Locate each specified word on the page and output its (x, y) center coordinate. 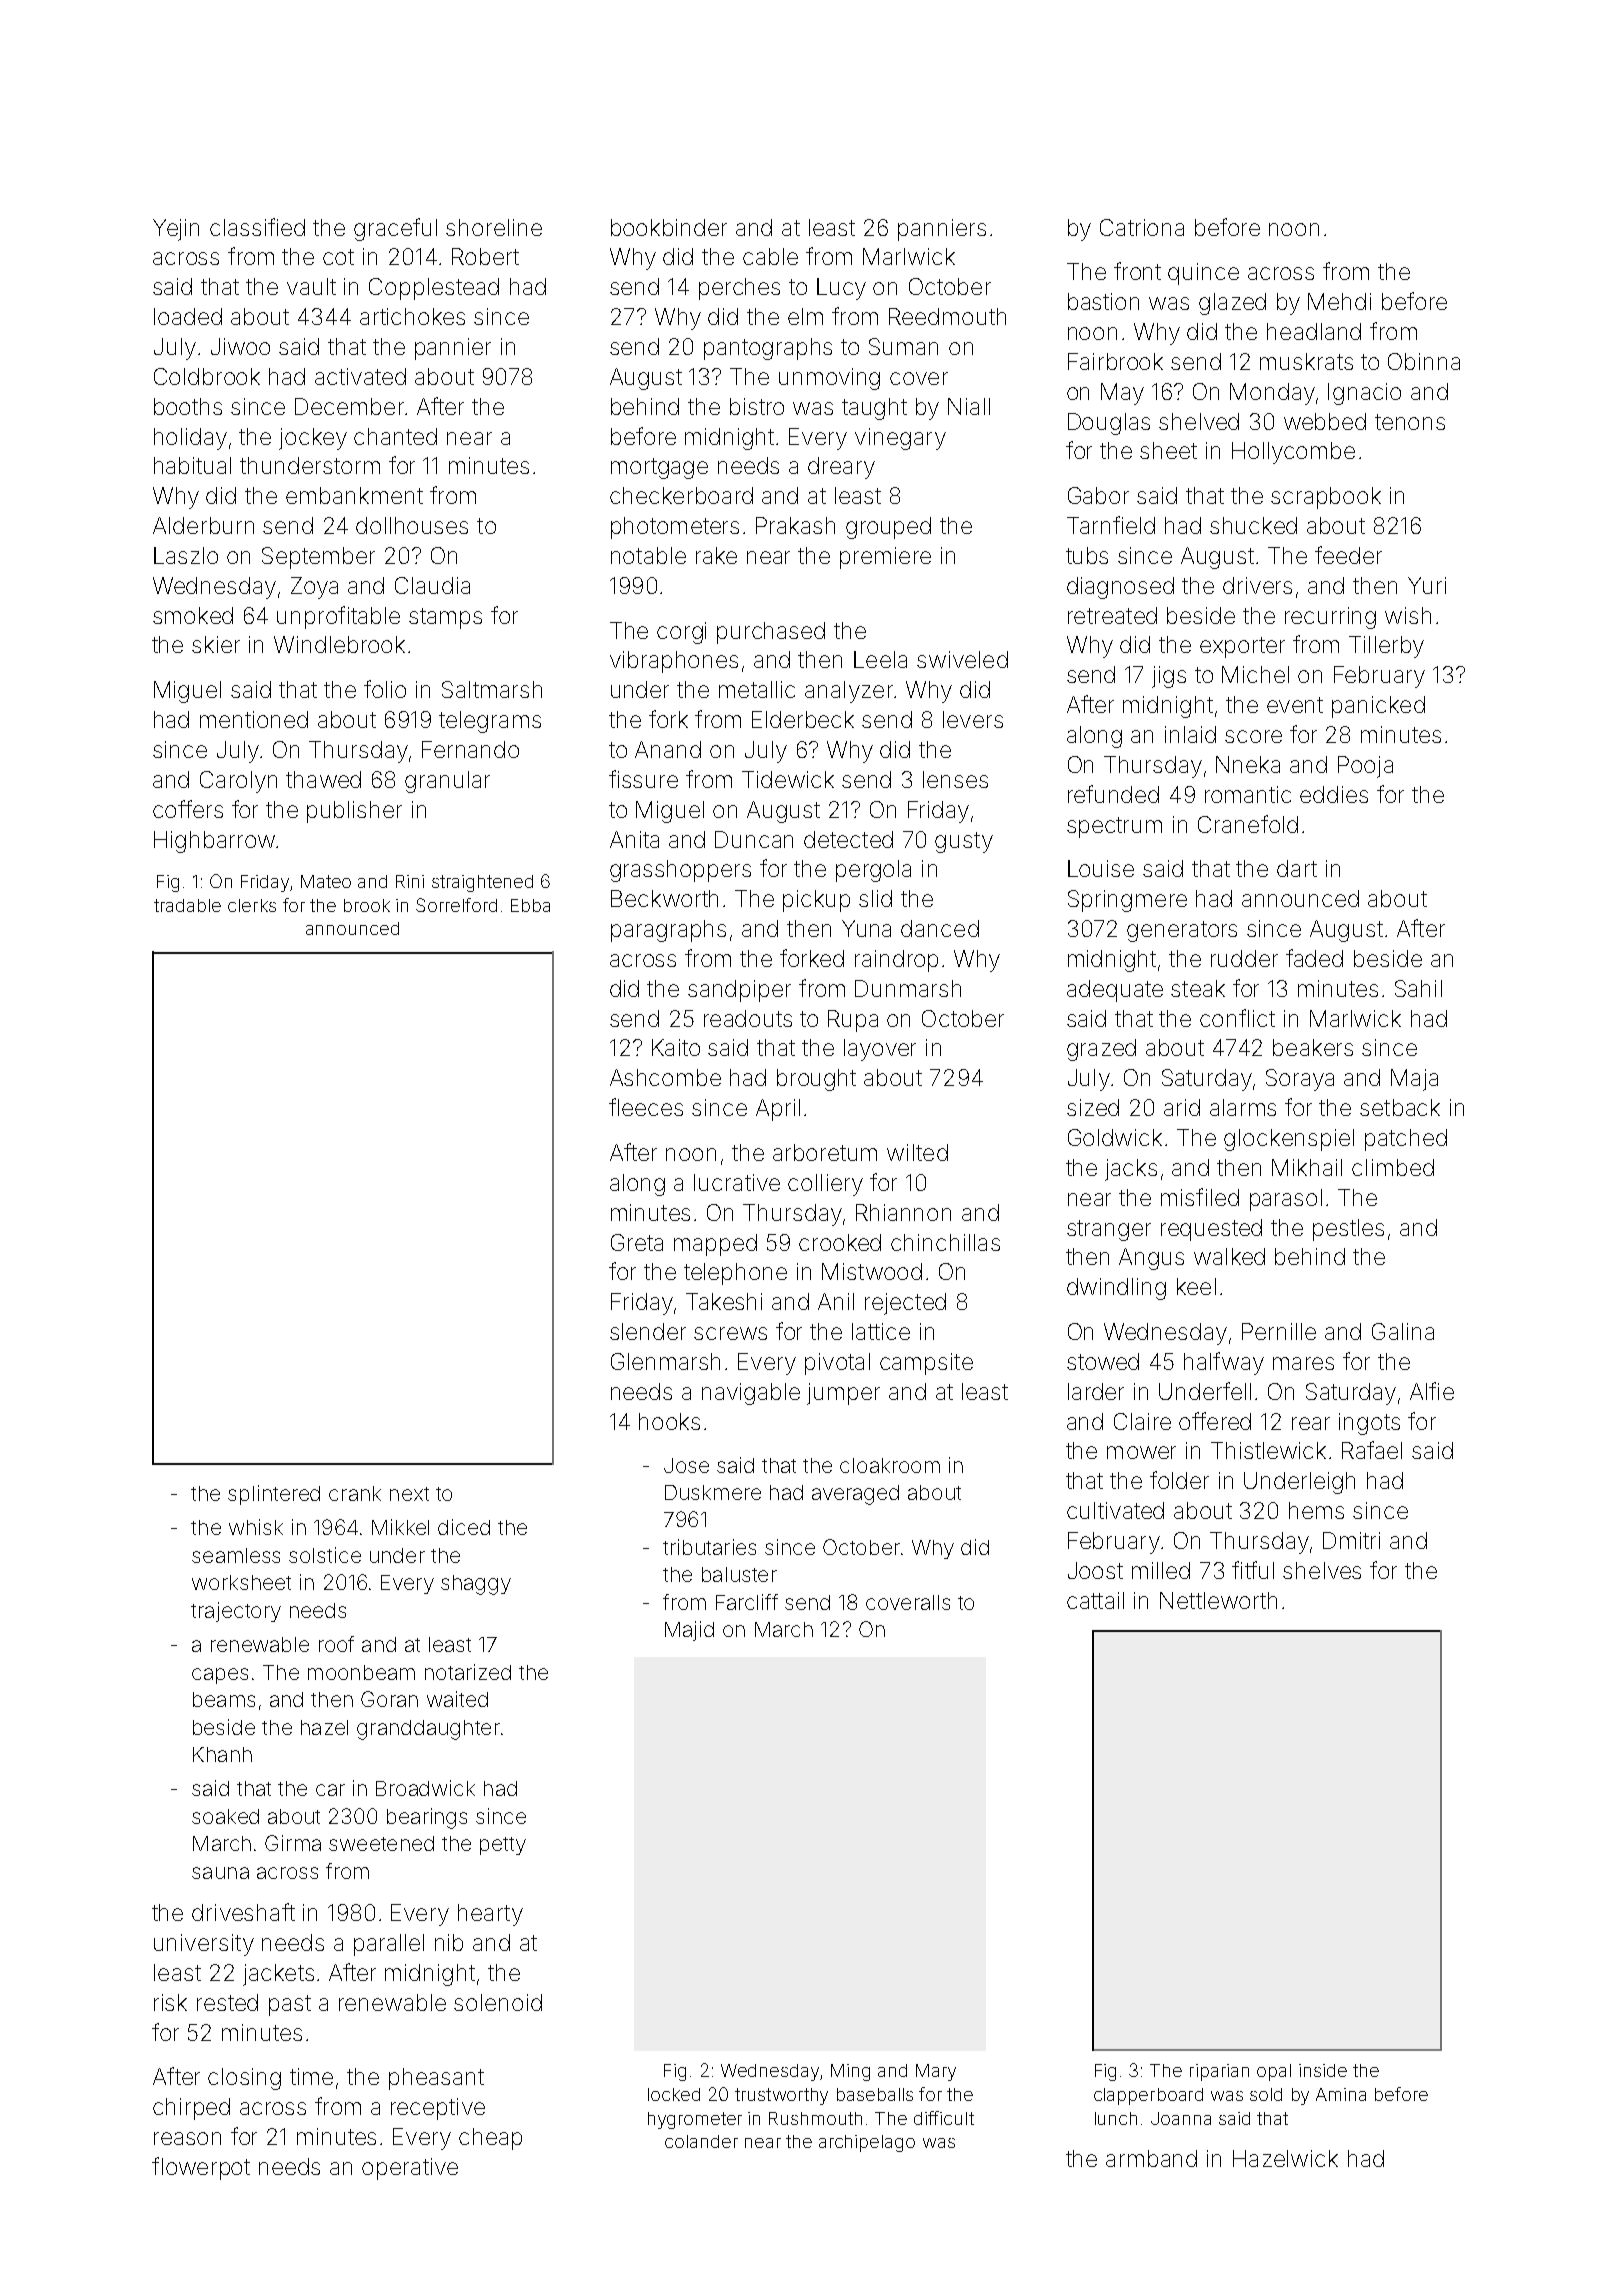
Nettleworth (1218, 1600)
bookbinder (669, 227)
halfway (1224, 1363)
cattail (1095, 1600)
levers (973, 719)
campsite (926, 1364)
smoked (193, 615)
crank (355, 1493)
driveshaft (243, 1912)
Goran (389, 1699)
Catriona (1142, 227)
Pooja (1365, 767)
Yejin (176, 230)
